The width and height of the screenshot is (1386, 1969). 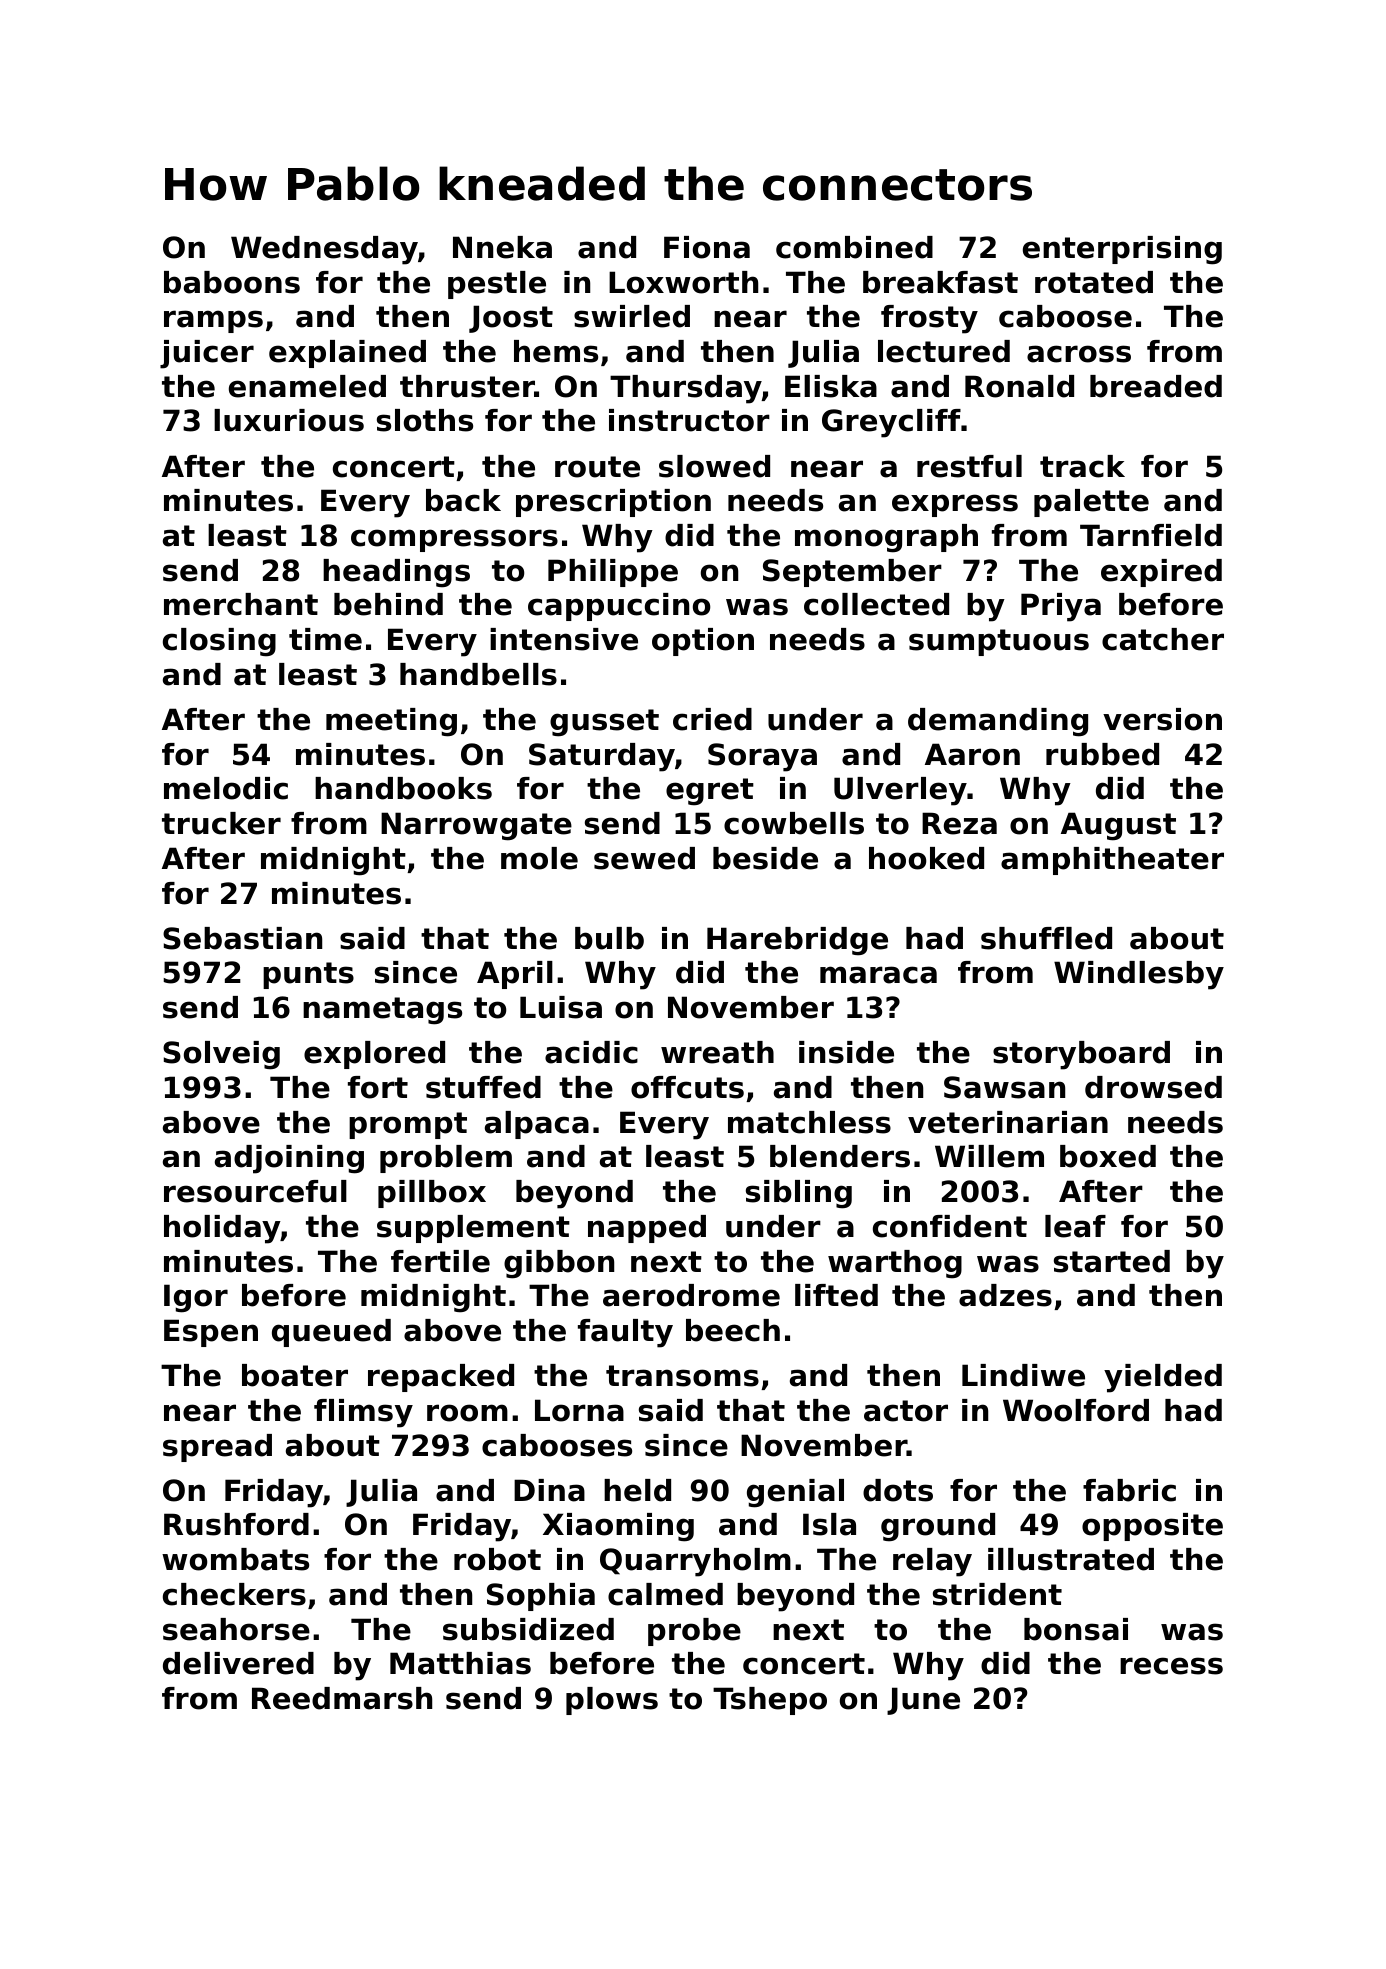 What do you see at coordinates (1108, 1156) in the screenshot?
I see `boxed` at bounding box center [1108, 1156].
